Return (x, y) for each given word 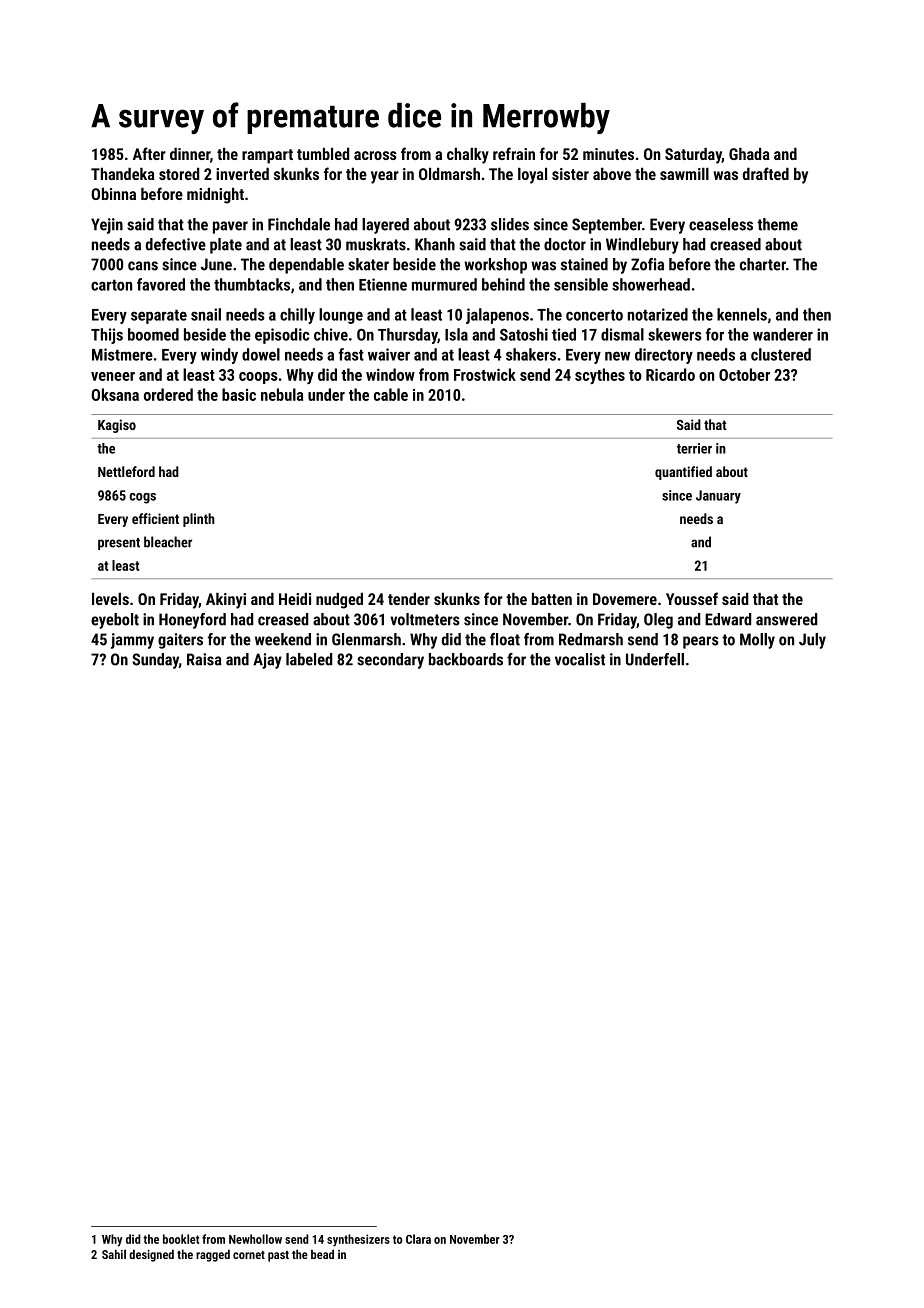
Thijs (107, 336)
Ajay (267, 661)
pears (701, 642)
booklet (181, 1239)
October (744, 374)
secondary (390, 661)
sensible (581, 284)
